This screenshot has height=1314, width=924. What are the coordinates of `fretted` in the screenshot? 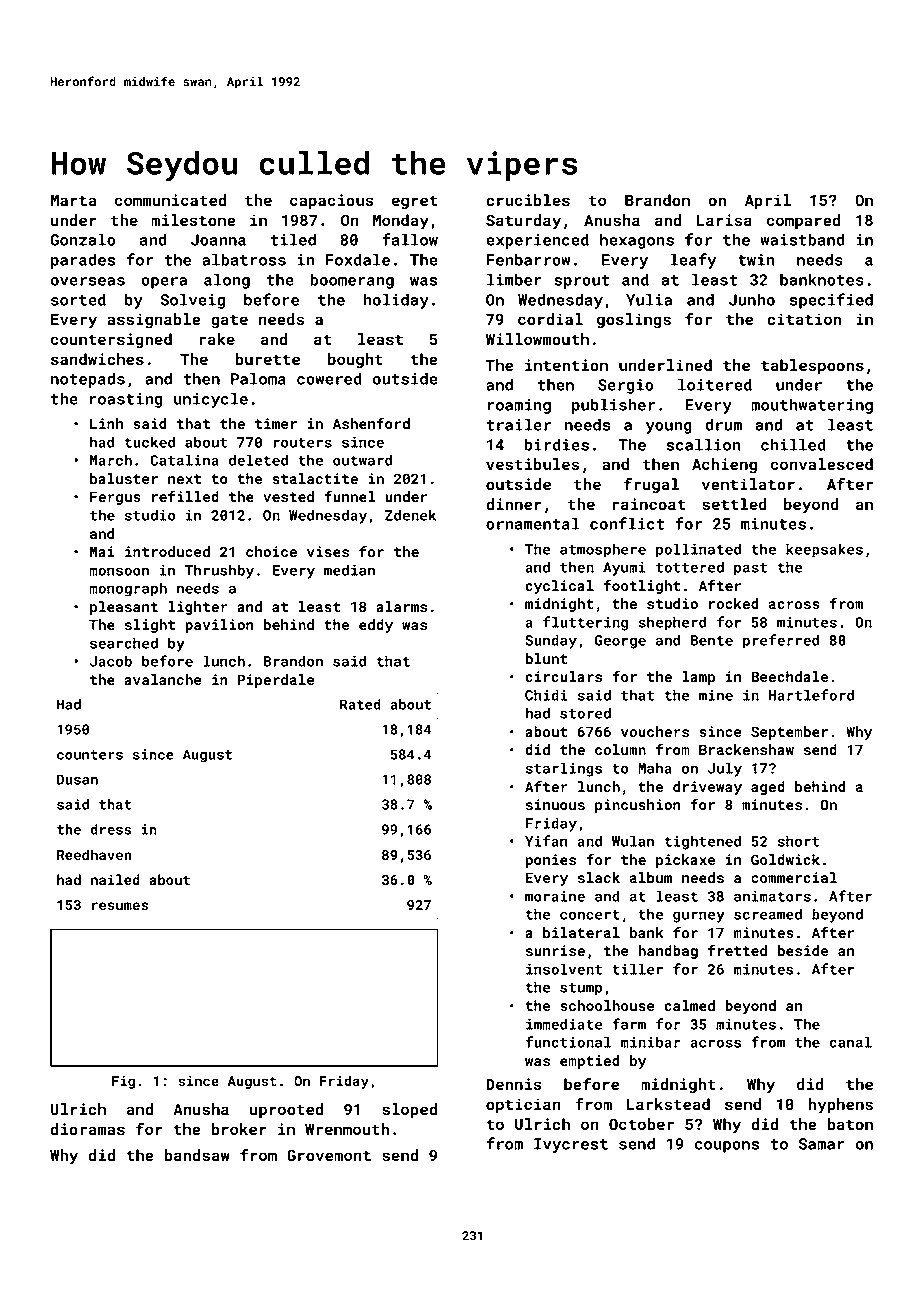 It's located at (737, 950).
